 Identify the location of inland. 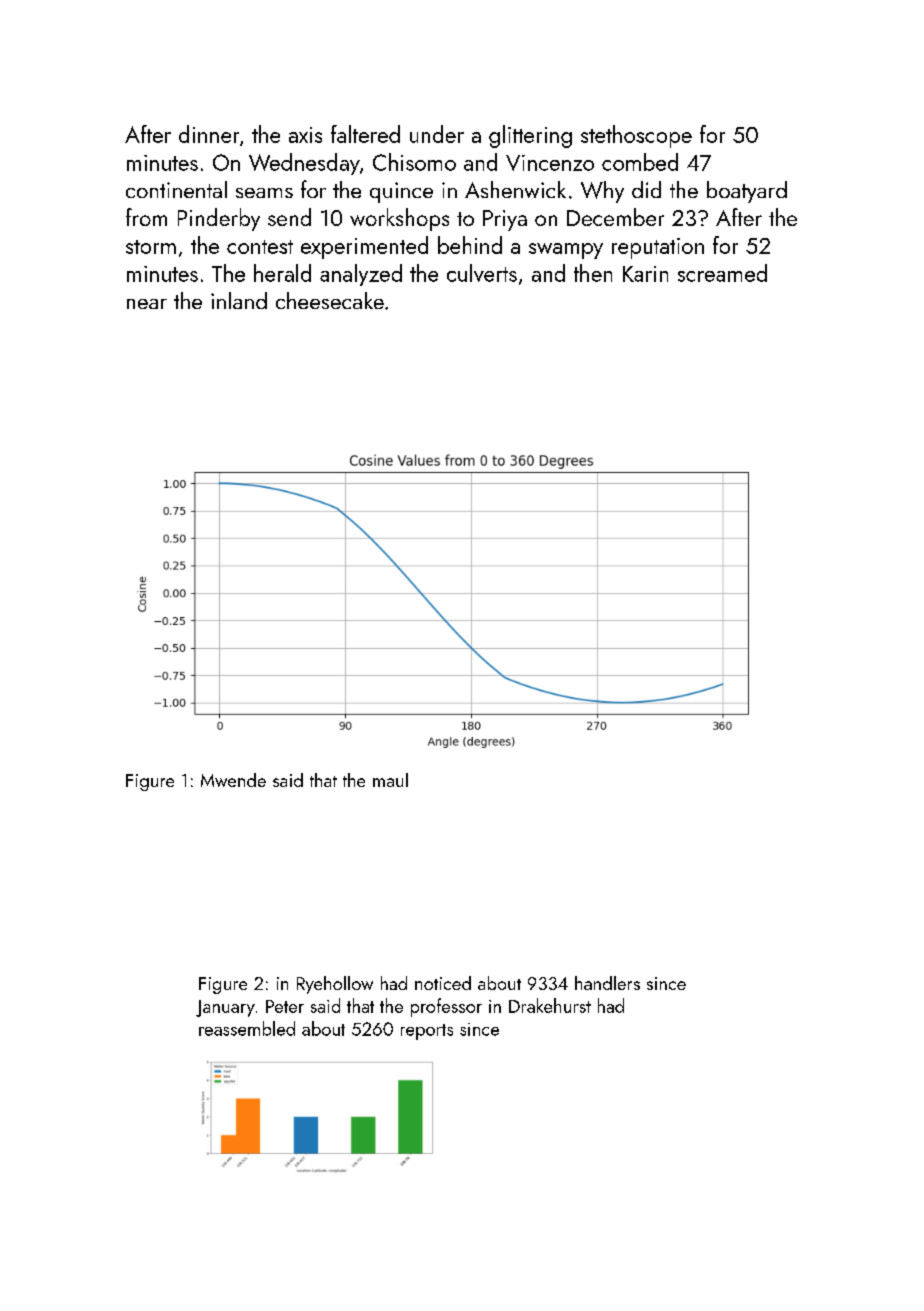
(239, 300).
